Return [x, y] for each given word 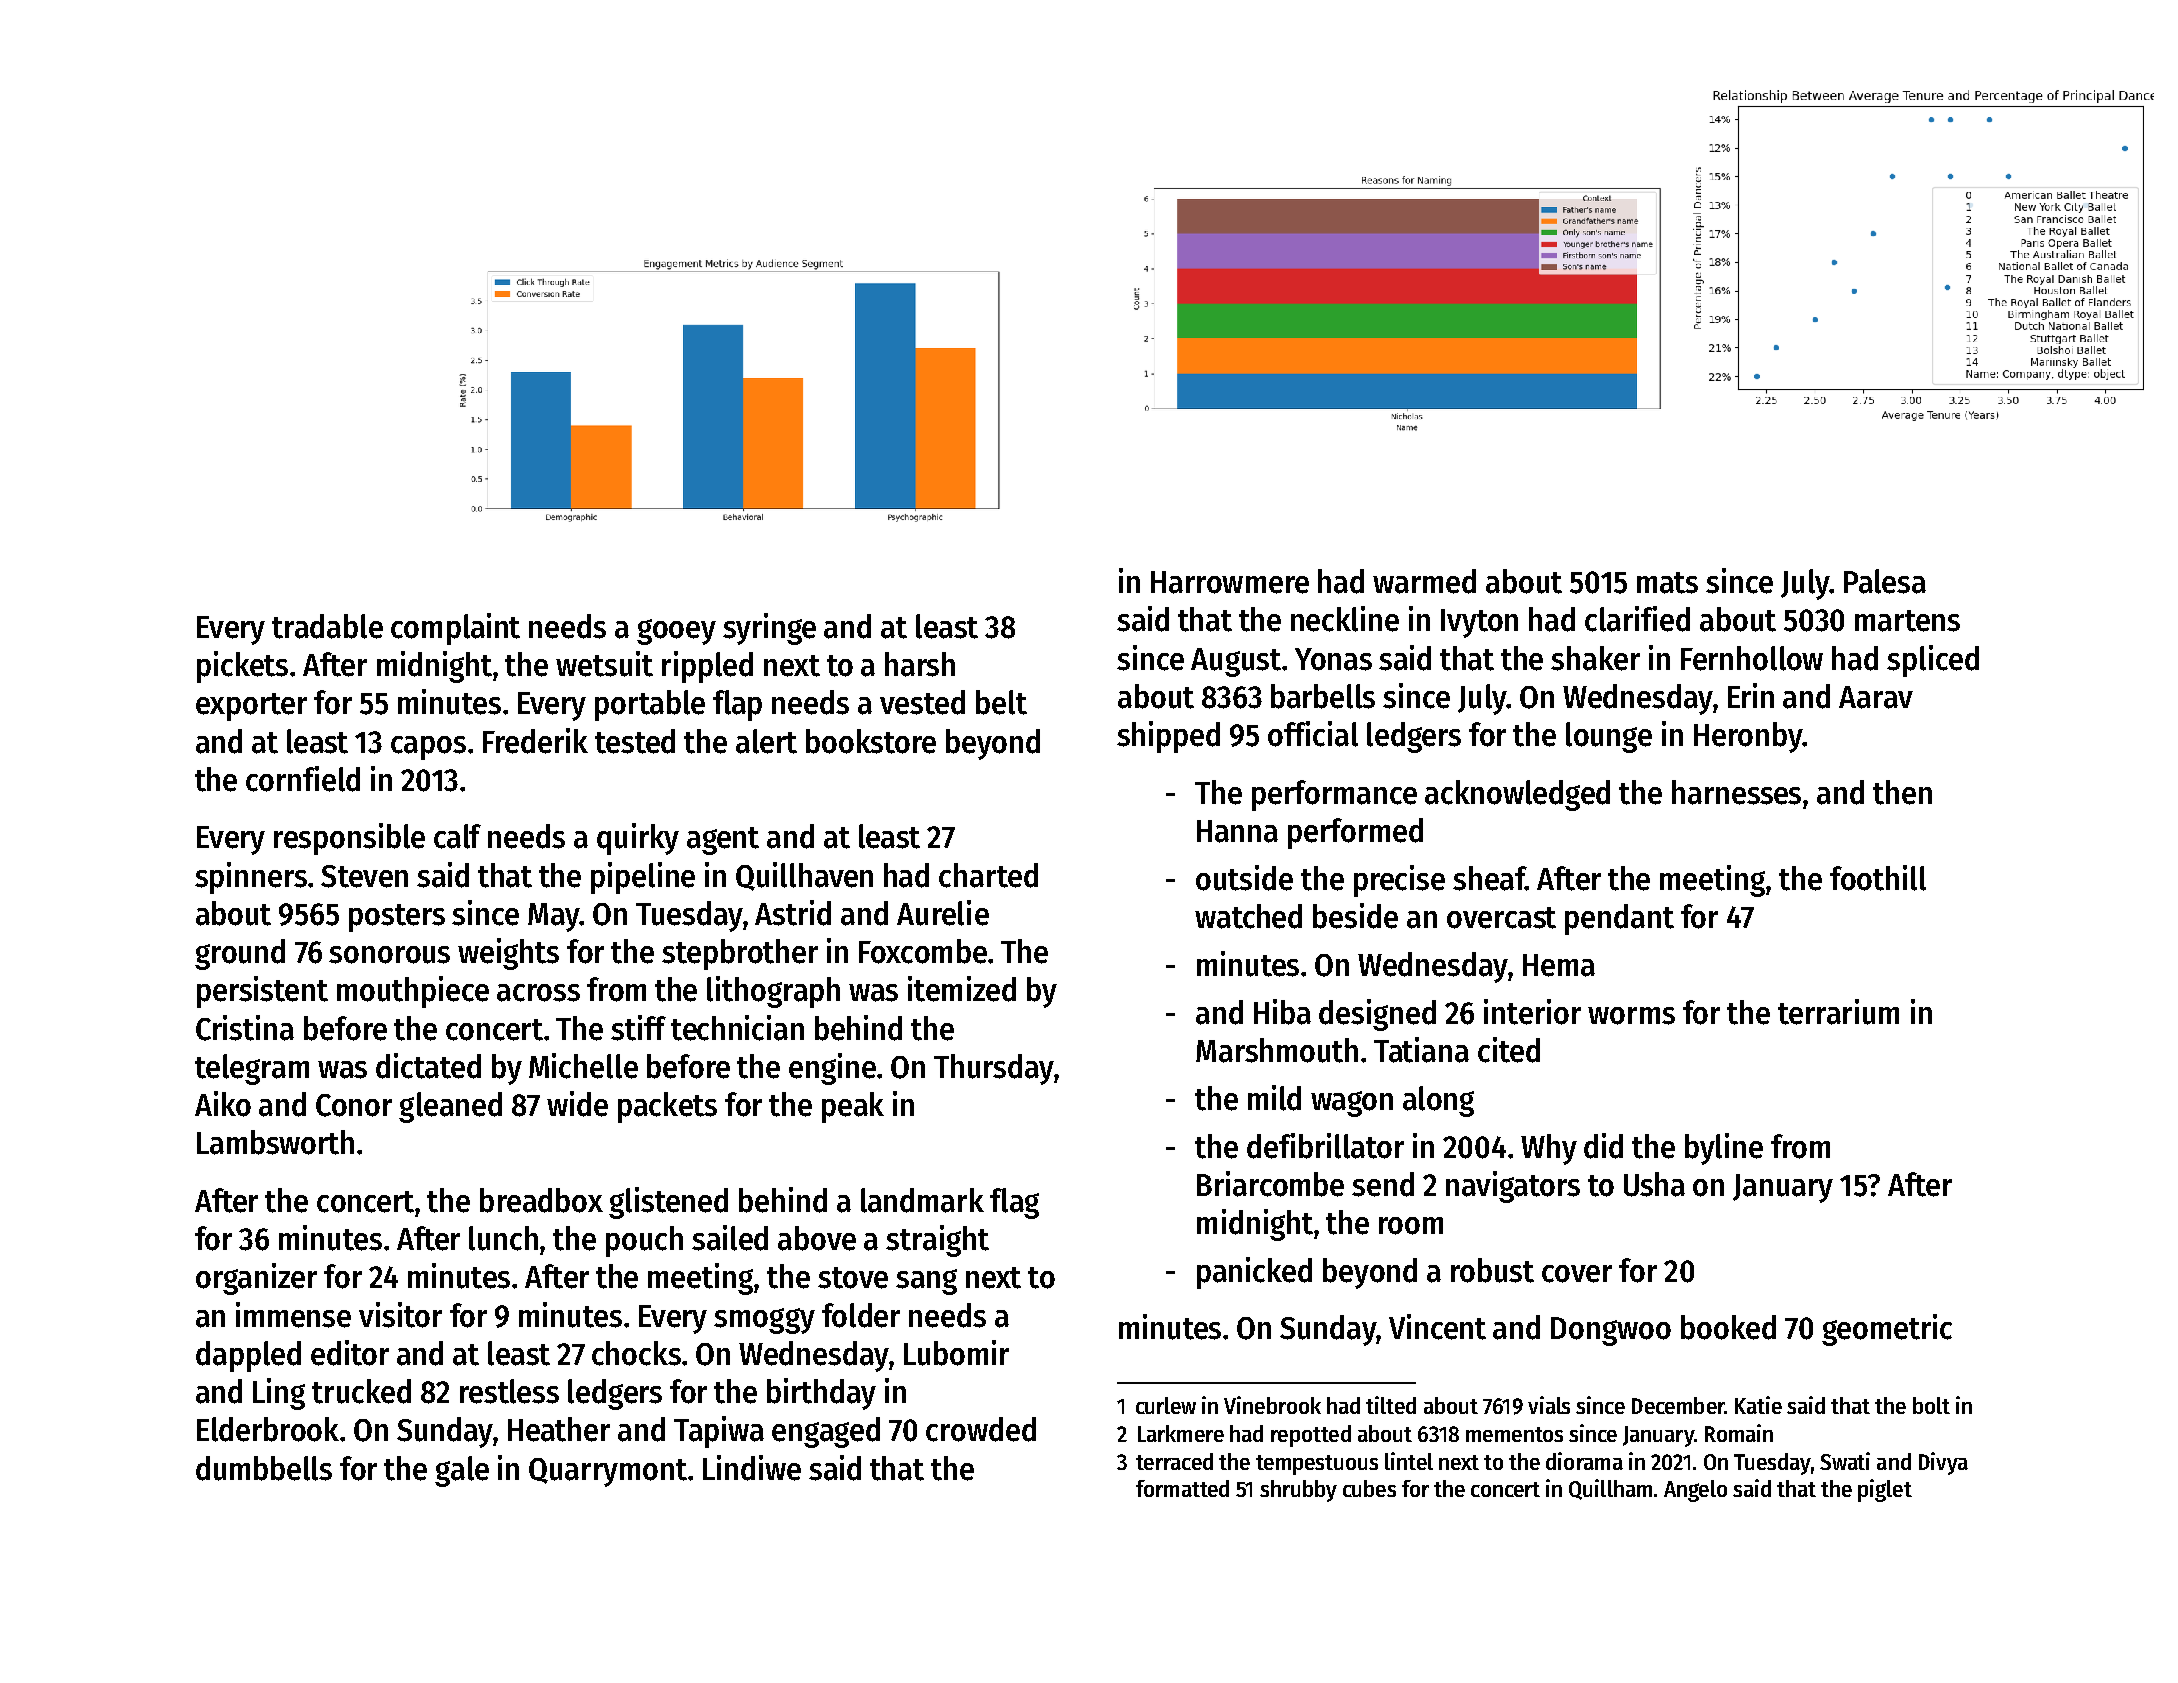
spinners [251, 878]
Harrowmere [1230, 582]
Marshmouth [1277, 1050]
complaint [455, 629]
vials [1549, 1405]
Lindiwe [752, 1468]
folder [861, 1315]
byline [1724, 1149]
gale [462, 1471]
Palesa [1885, 581]
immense [293, 1315]
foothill [1878, 878]
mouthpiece [413, 992]
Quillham [1610, 1489]
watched [1248, 916]
